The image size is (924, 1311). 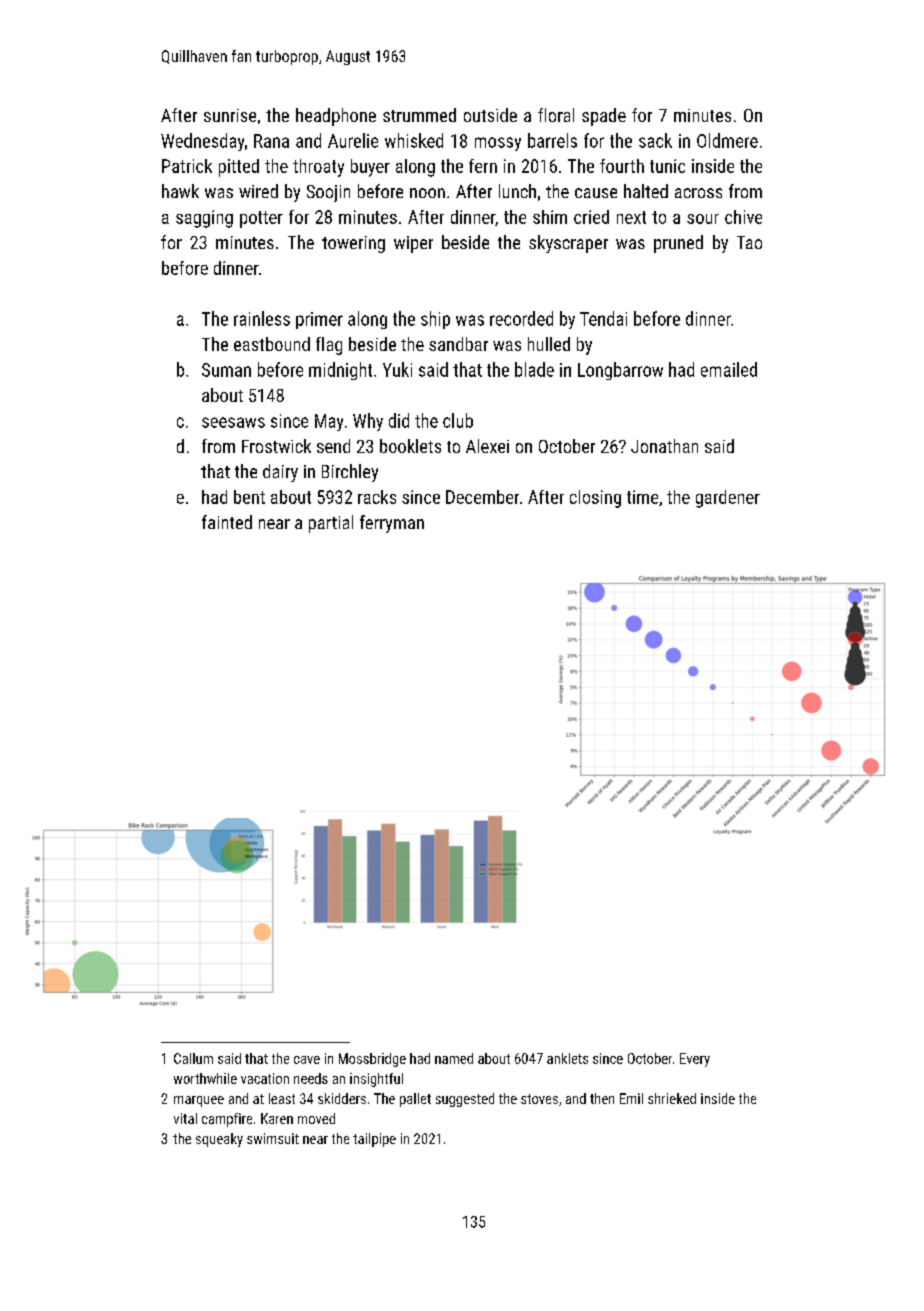 I want to click on Oldmere, so click(x=727, y=140).
